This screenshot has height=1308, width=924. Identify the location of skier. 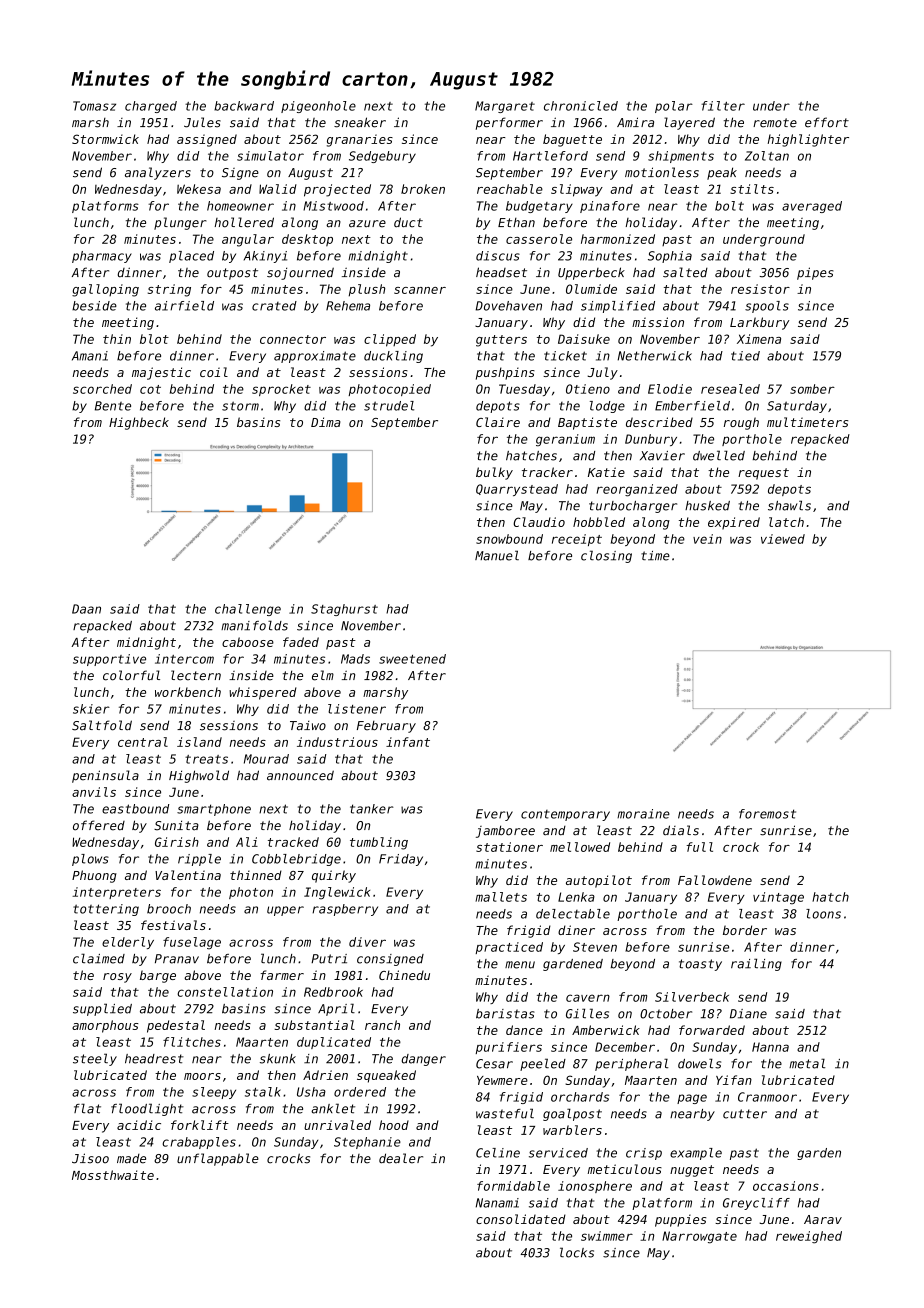
(91, 709).
